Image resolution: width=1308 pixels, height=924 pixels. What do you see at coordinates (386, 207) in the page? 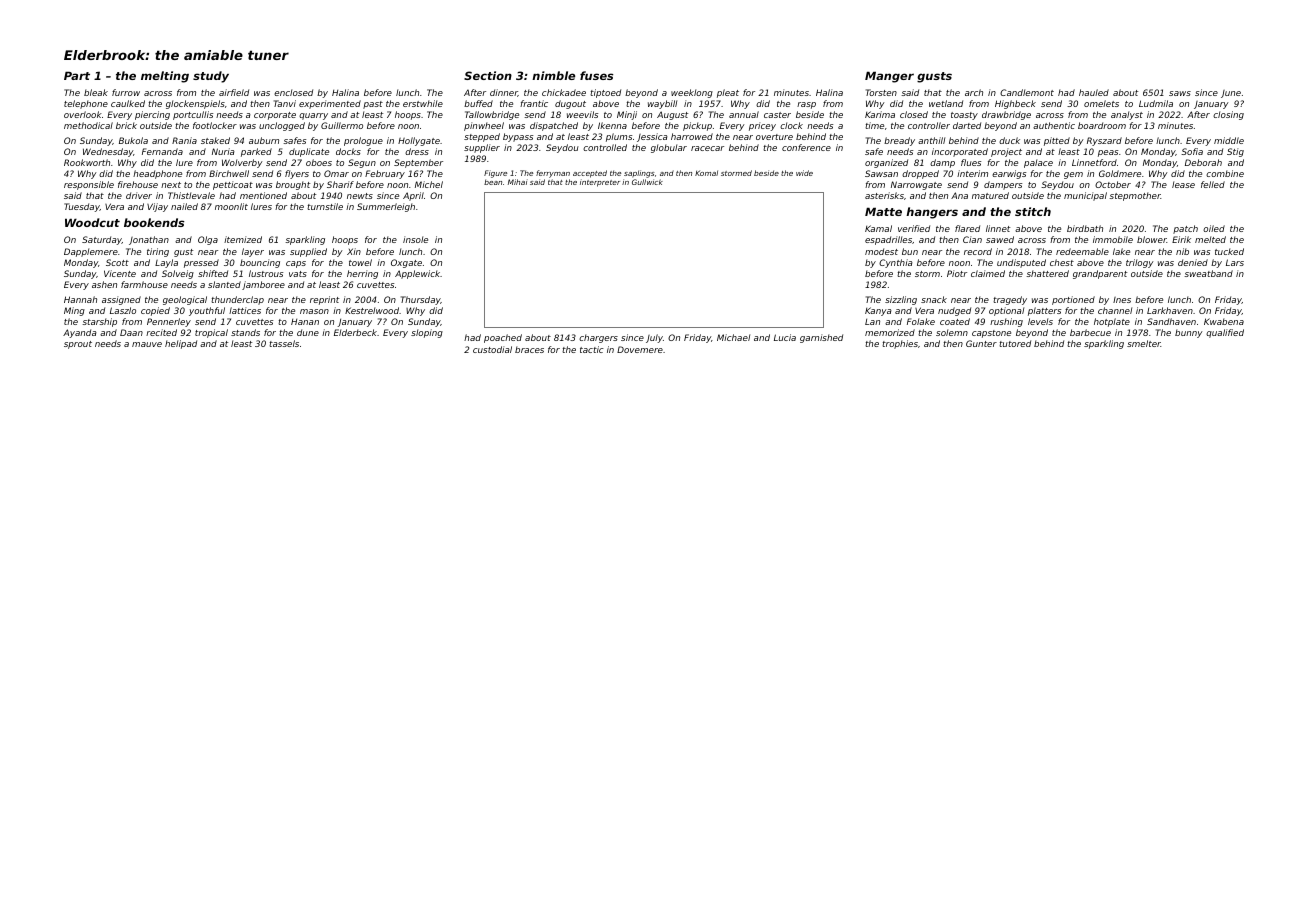
I see `Summerleigh` at bounding box center [386, 207].
